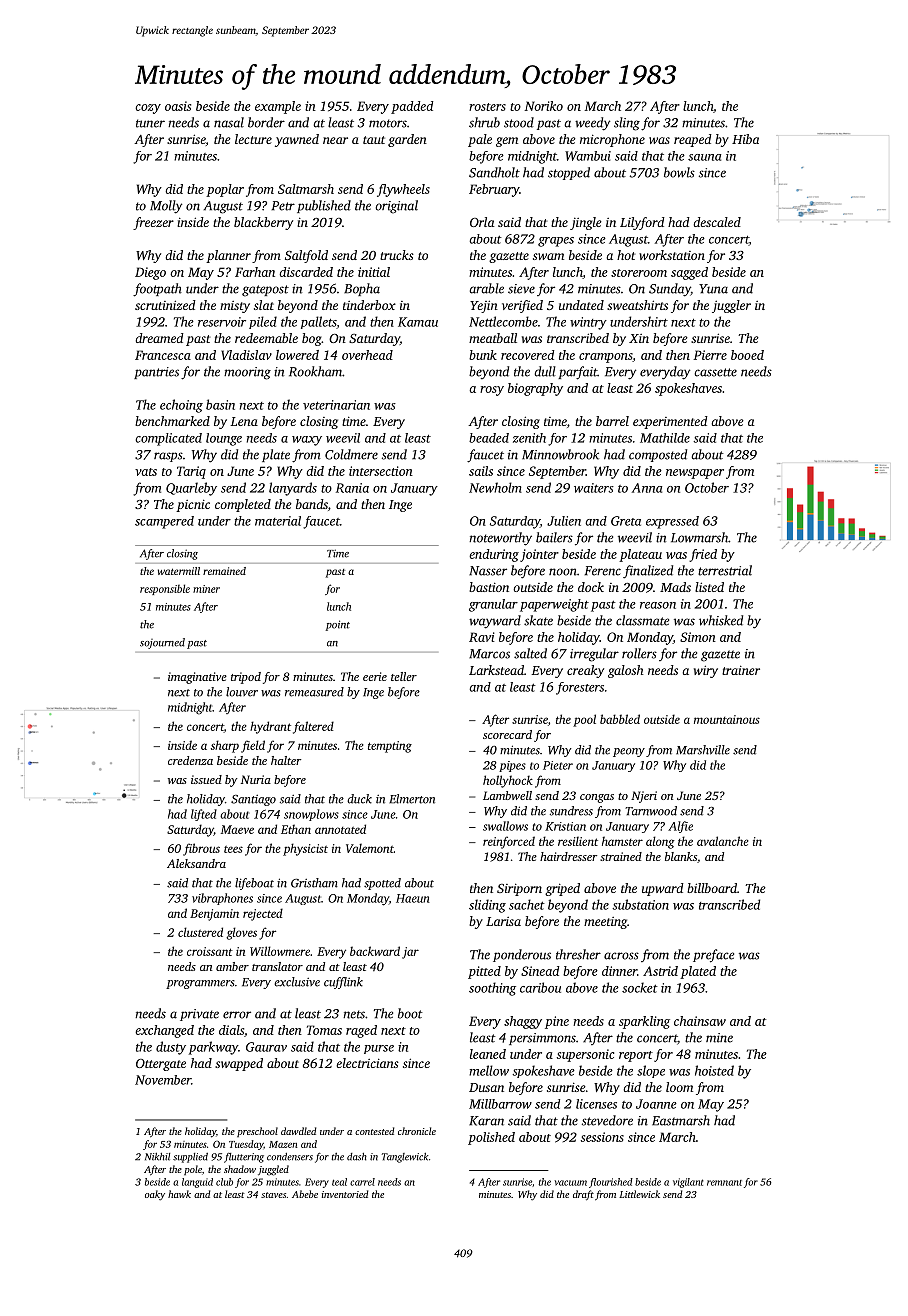 The height and width of the screenshot is (1316, 908). I want to click on planner, so click(228, 256).
